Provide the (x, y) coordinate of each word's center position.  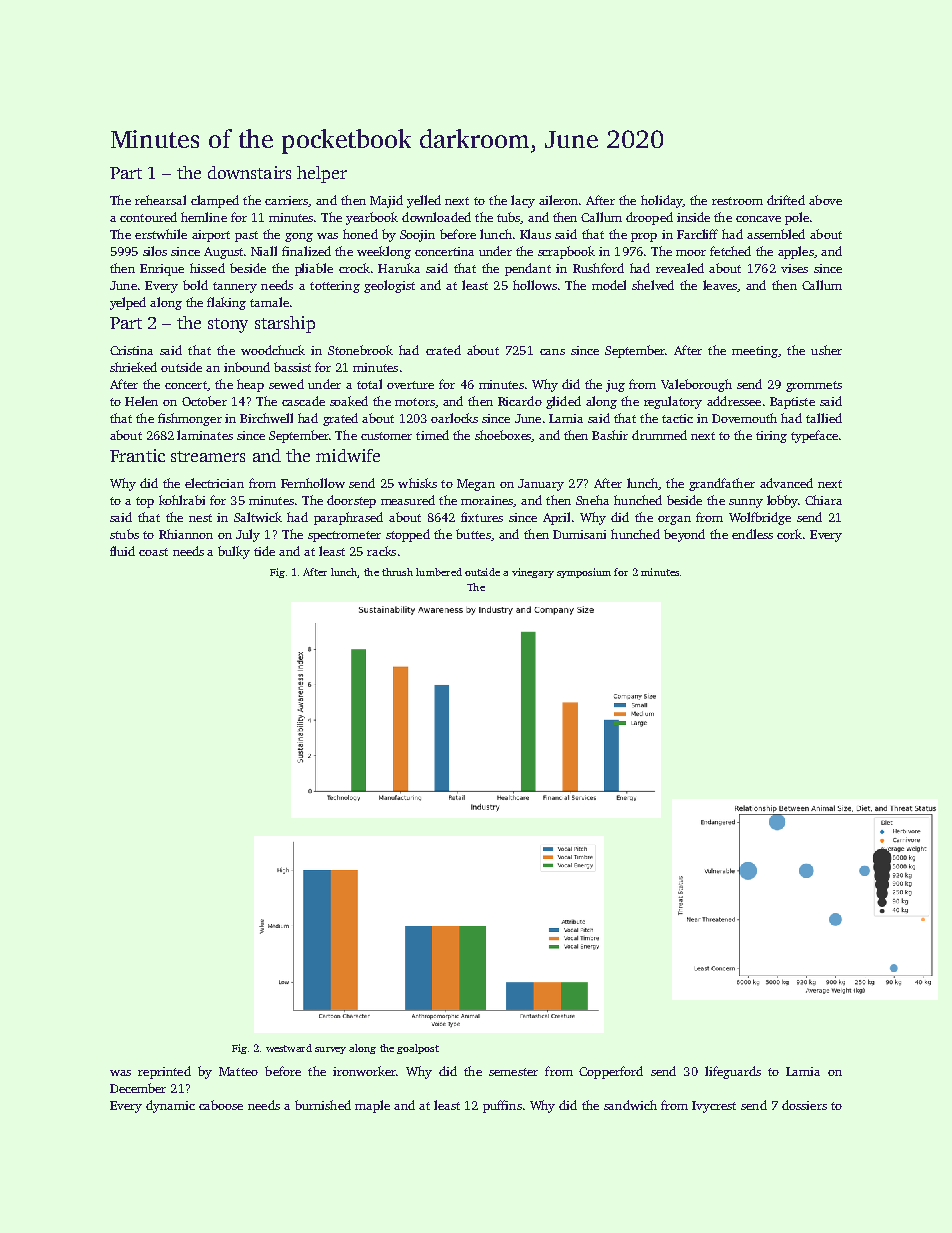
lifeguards (733, 1072)
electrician (214, 483)
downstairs (249, 172)
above (825, 200)
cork (789, 534)
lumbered (439, 572)
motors (415, 402)
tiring (771, 437)
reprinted (164, 1072)
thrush (397, 572)
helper (322, 174)
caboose (221, 1105)
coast (153, 552)
